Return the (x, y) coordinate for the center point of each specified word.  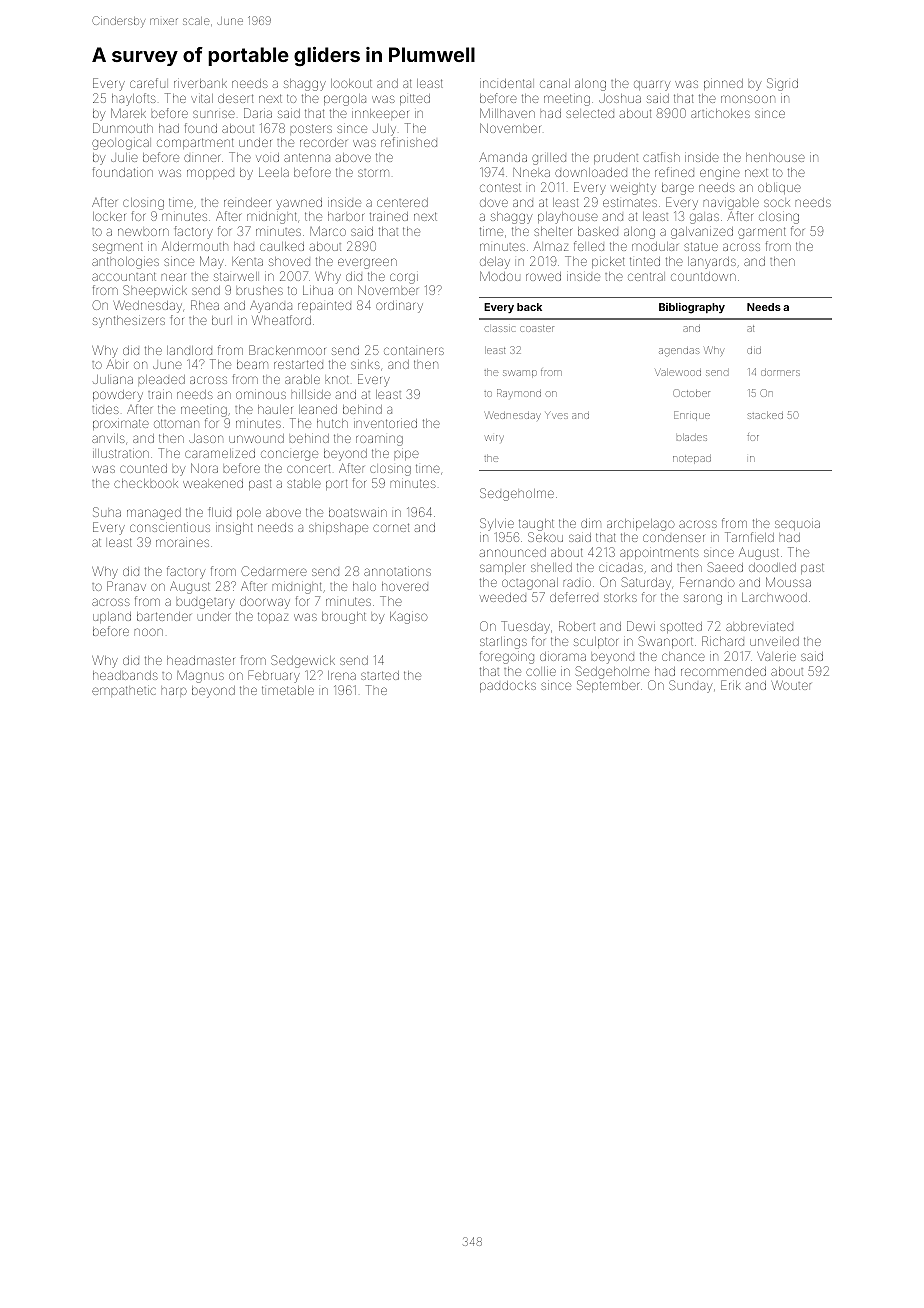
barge (678, 189)
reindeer (247, 202)
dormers (780, 373)
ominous (261, 395)
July (384, 130)
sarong (703, 599)
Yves (557, 415)
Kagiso (409, 618)
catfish (661, 157)
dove (494, 202)
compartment (195, 143)
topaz (273, 617)
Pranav (126, 586)
